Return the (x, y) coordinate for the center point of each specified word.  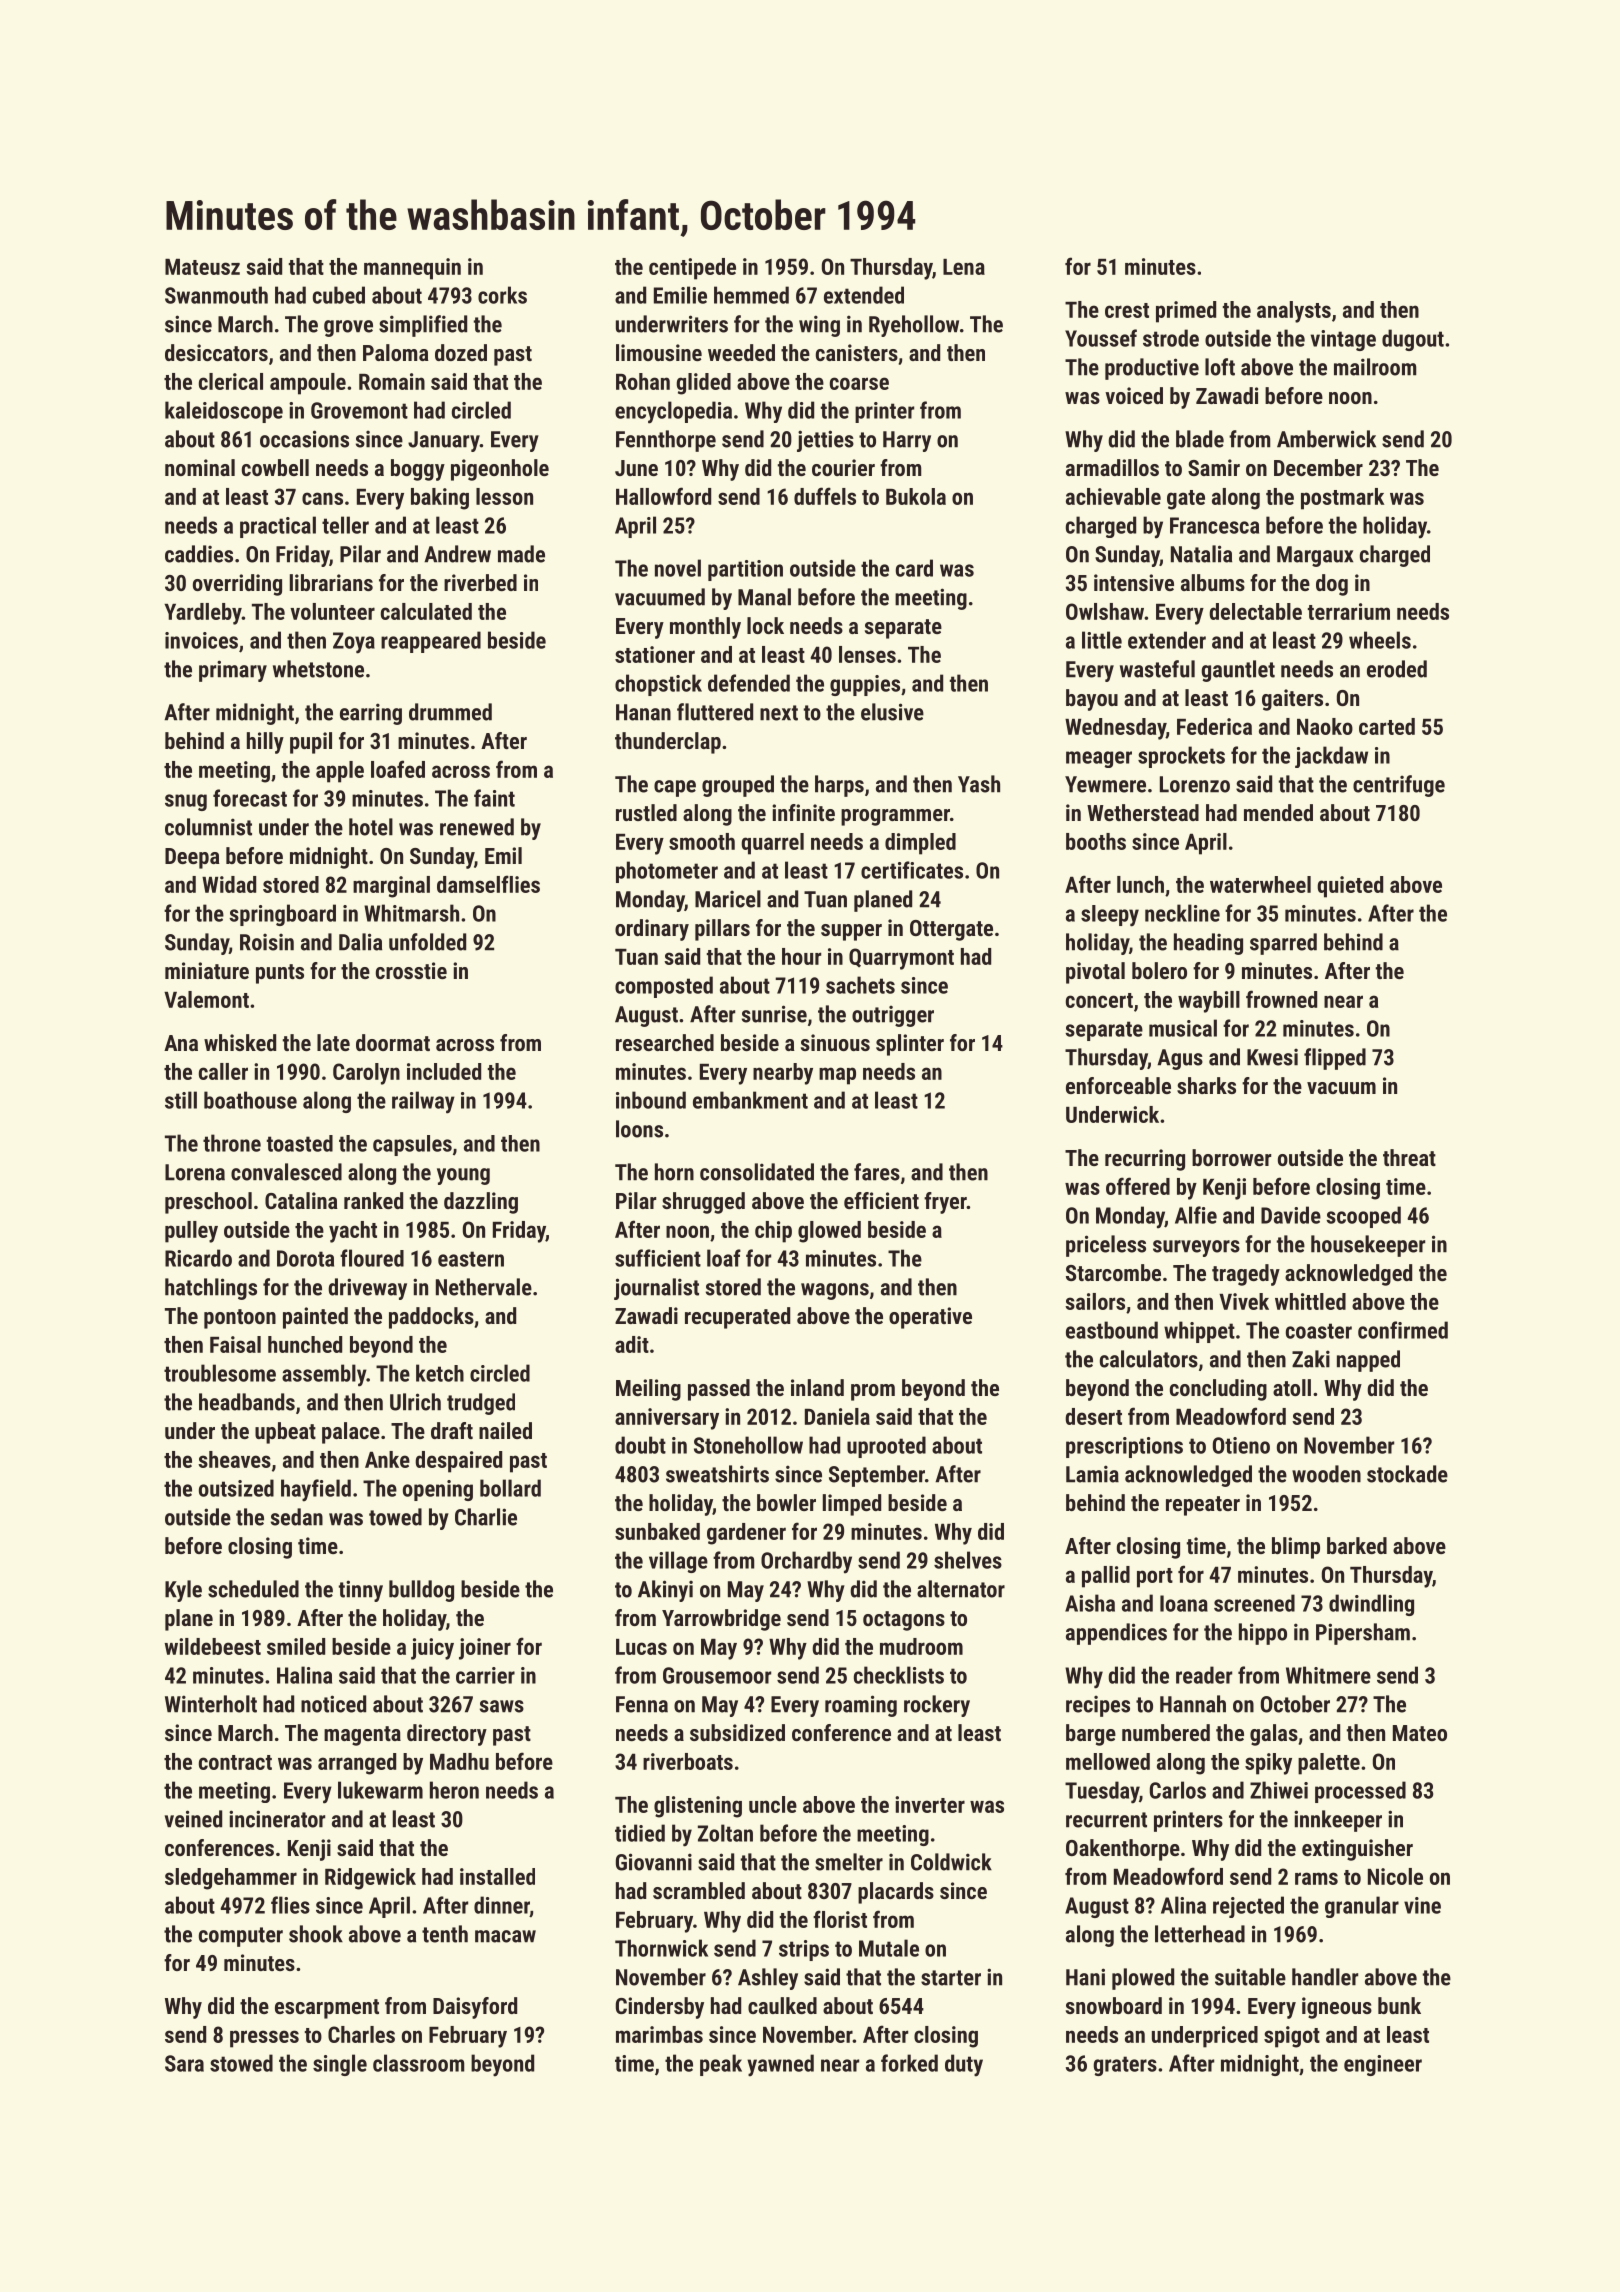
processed (1360, 1792)
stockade (1407, 1474)
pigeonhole (500, 470)
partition (745, 570)
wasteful (1157, 669)
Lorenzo (1195, 784)
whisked (240, 1042)
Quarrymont (901, 959)
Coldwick (951, 1862)
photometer (667, 872)
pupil (311, 743)
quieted (1350, 887)
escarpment (327, 2009)
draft (452, 1430)
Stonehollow (748, 1445)
